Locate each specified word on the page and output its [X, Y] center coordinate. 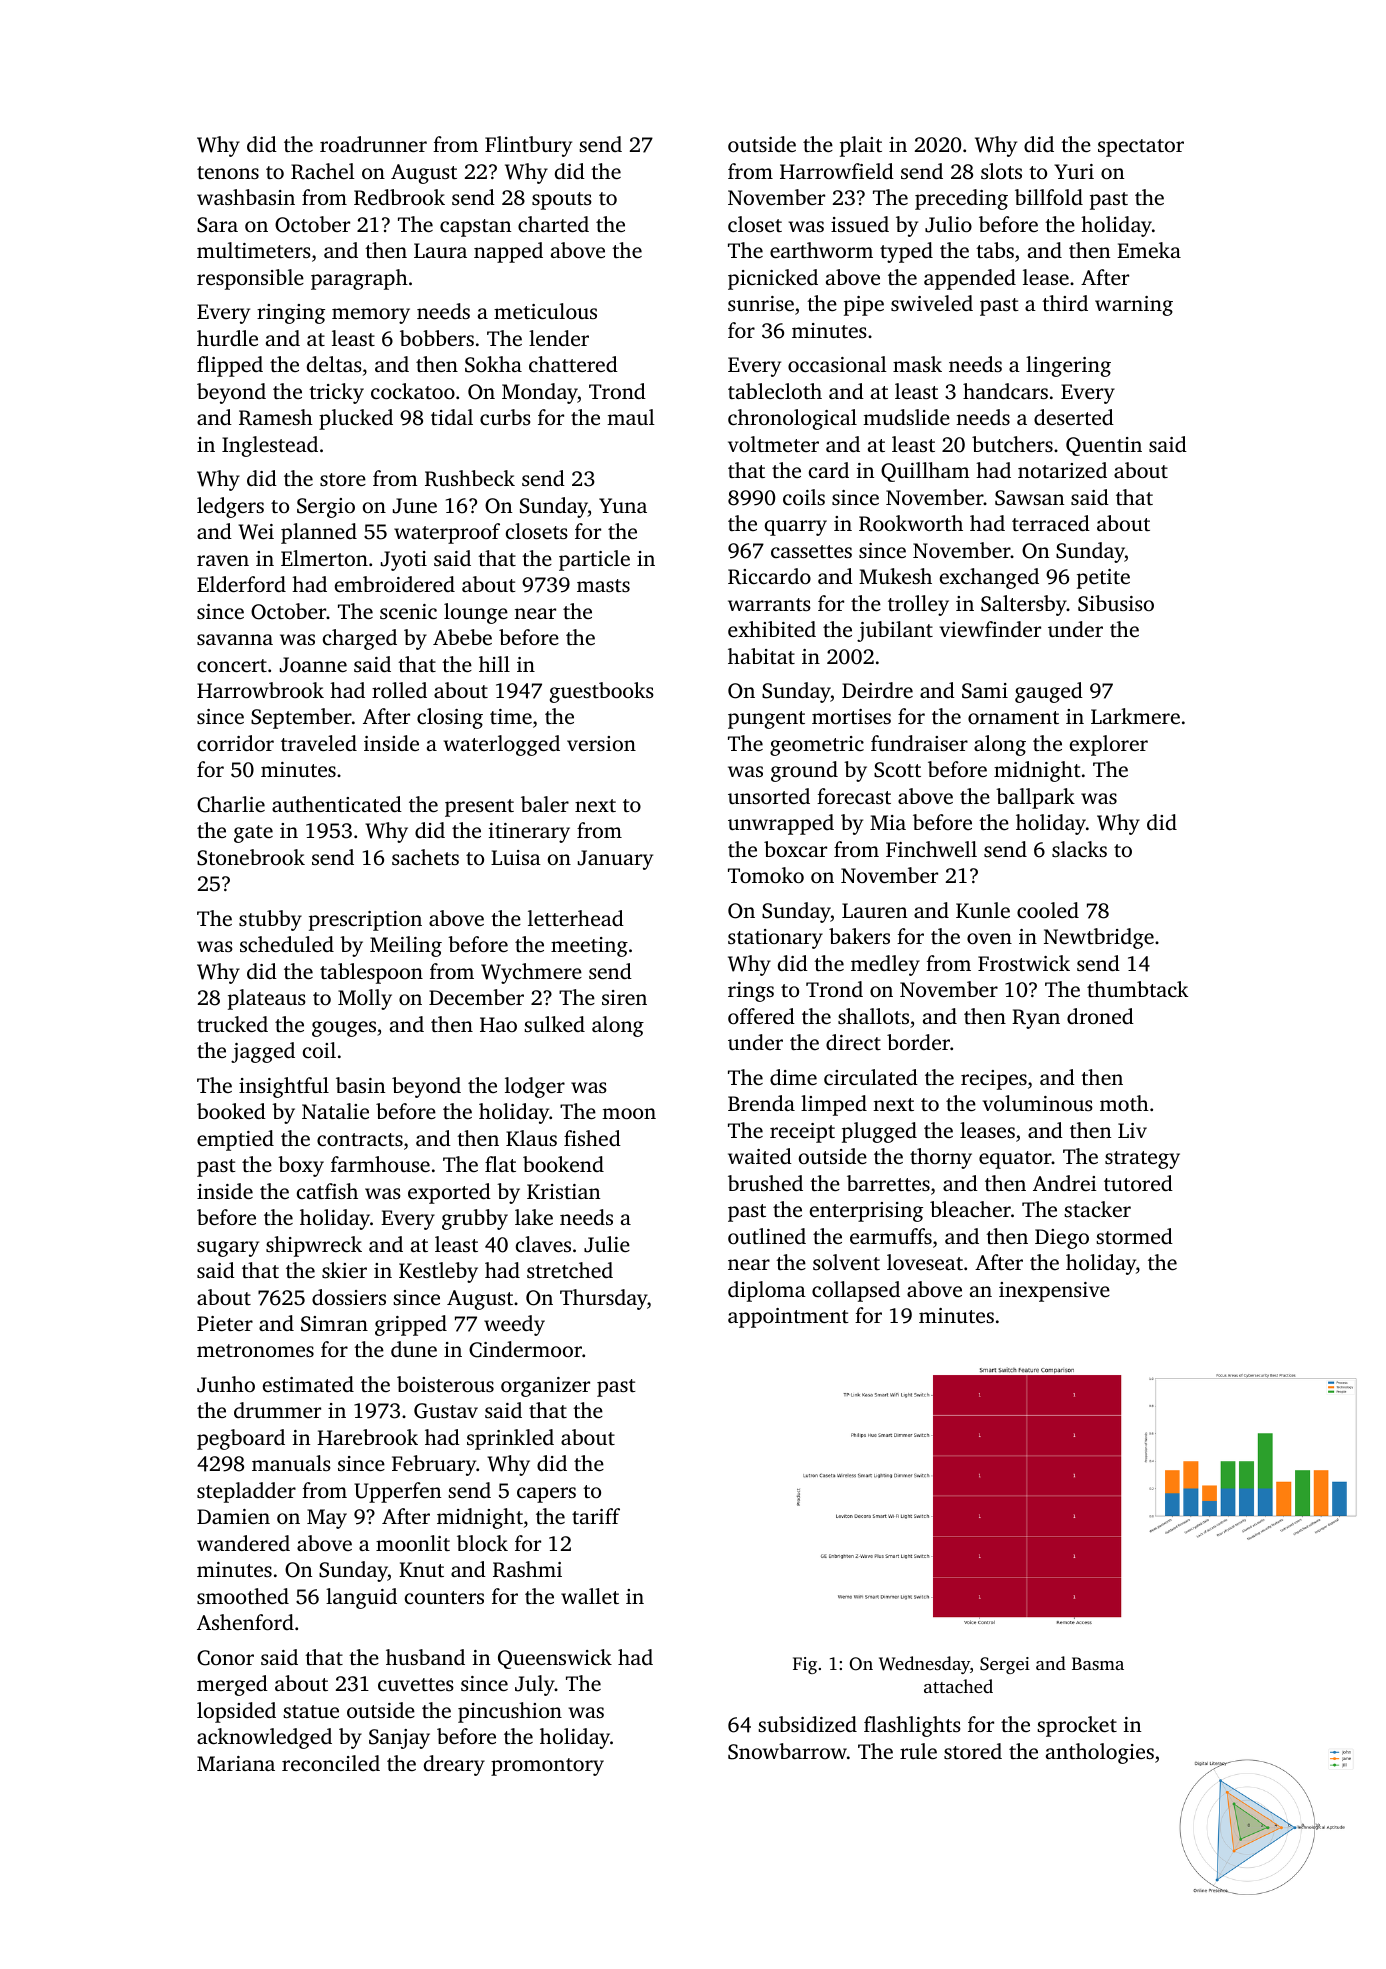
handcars [1005, 391]
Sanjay [399, 1739]
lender [559, 338]
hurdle [227, 338]
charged [360, 639]
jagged [263, 1052]
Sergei [1005, 1665]
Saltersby [1024, 605]
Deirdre [877, 690]
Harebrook [367, 1437]
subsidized [807, 1724]
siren [624, 997]
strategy [1142, 1160]
